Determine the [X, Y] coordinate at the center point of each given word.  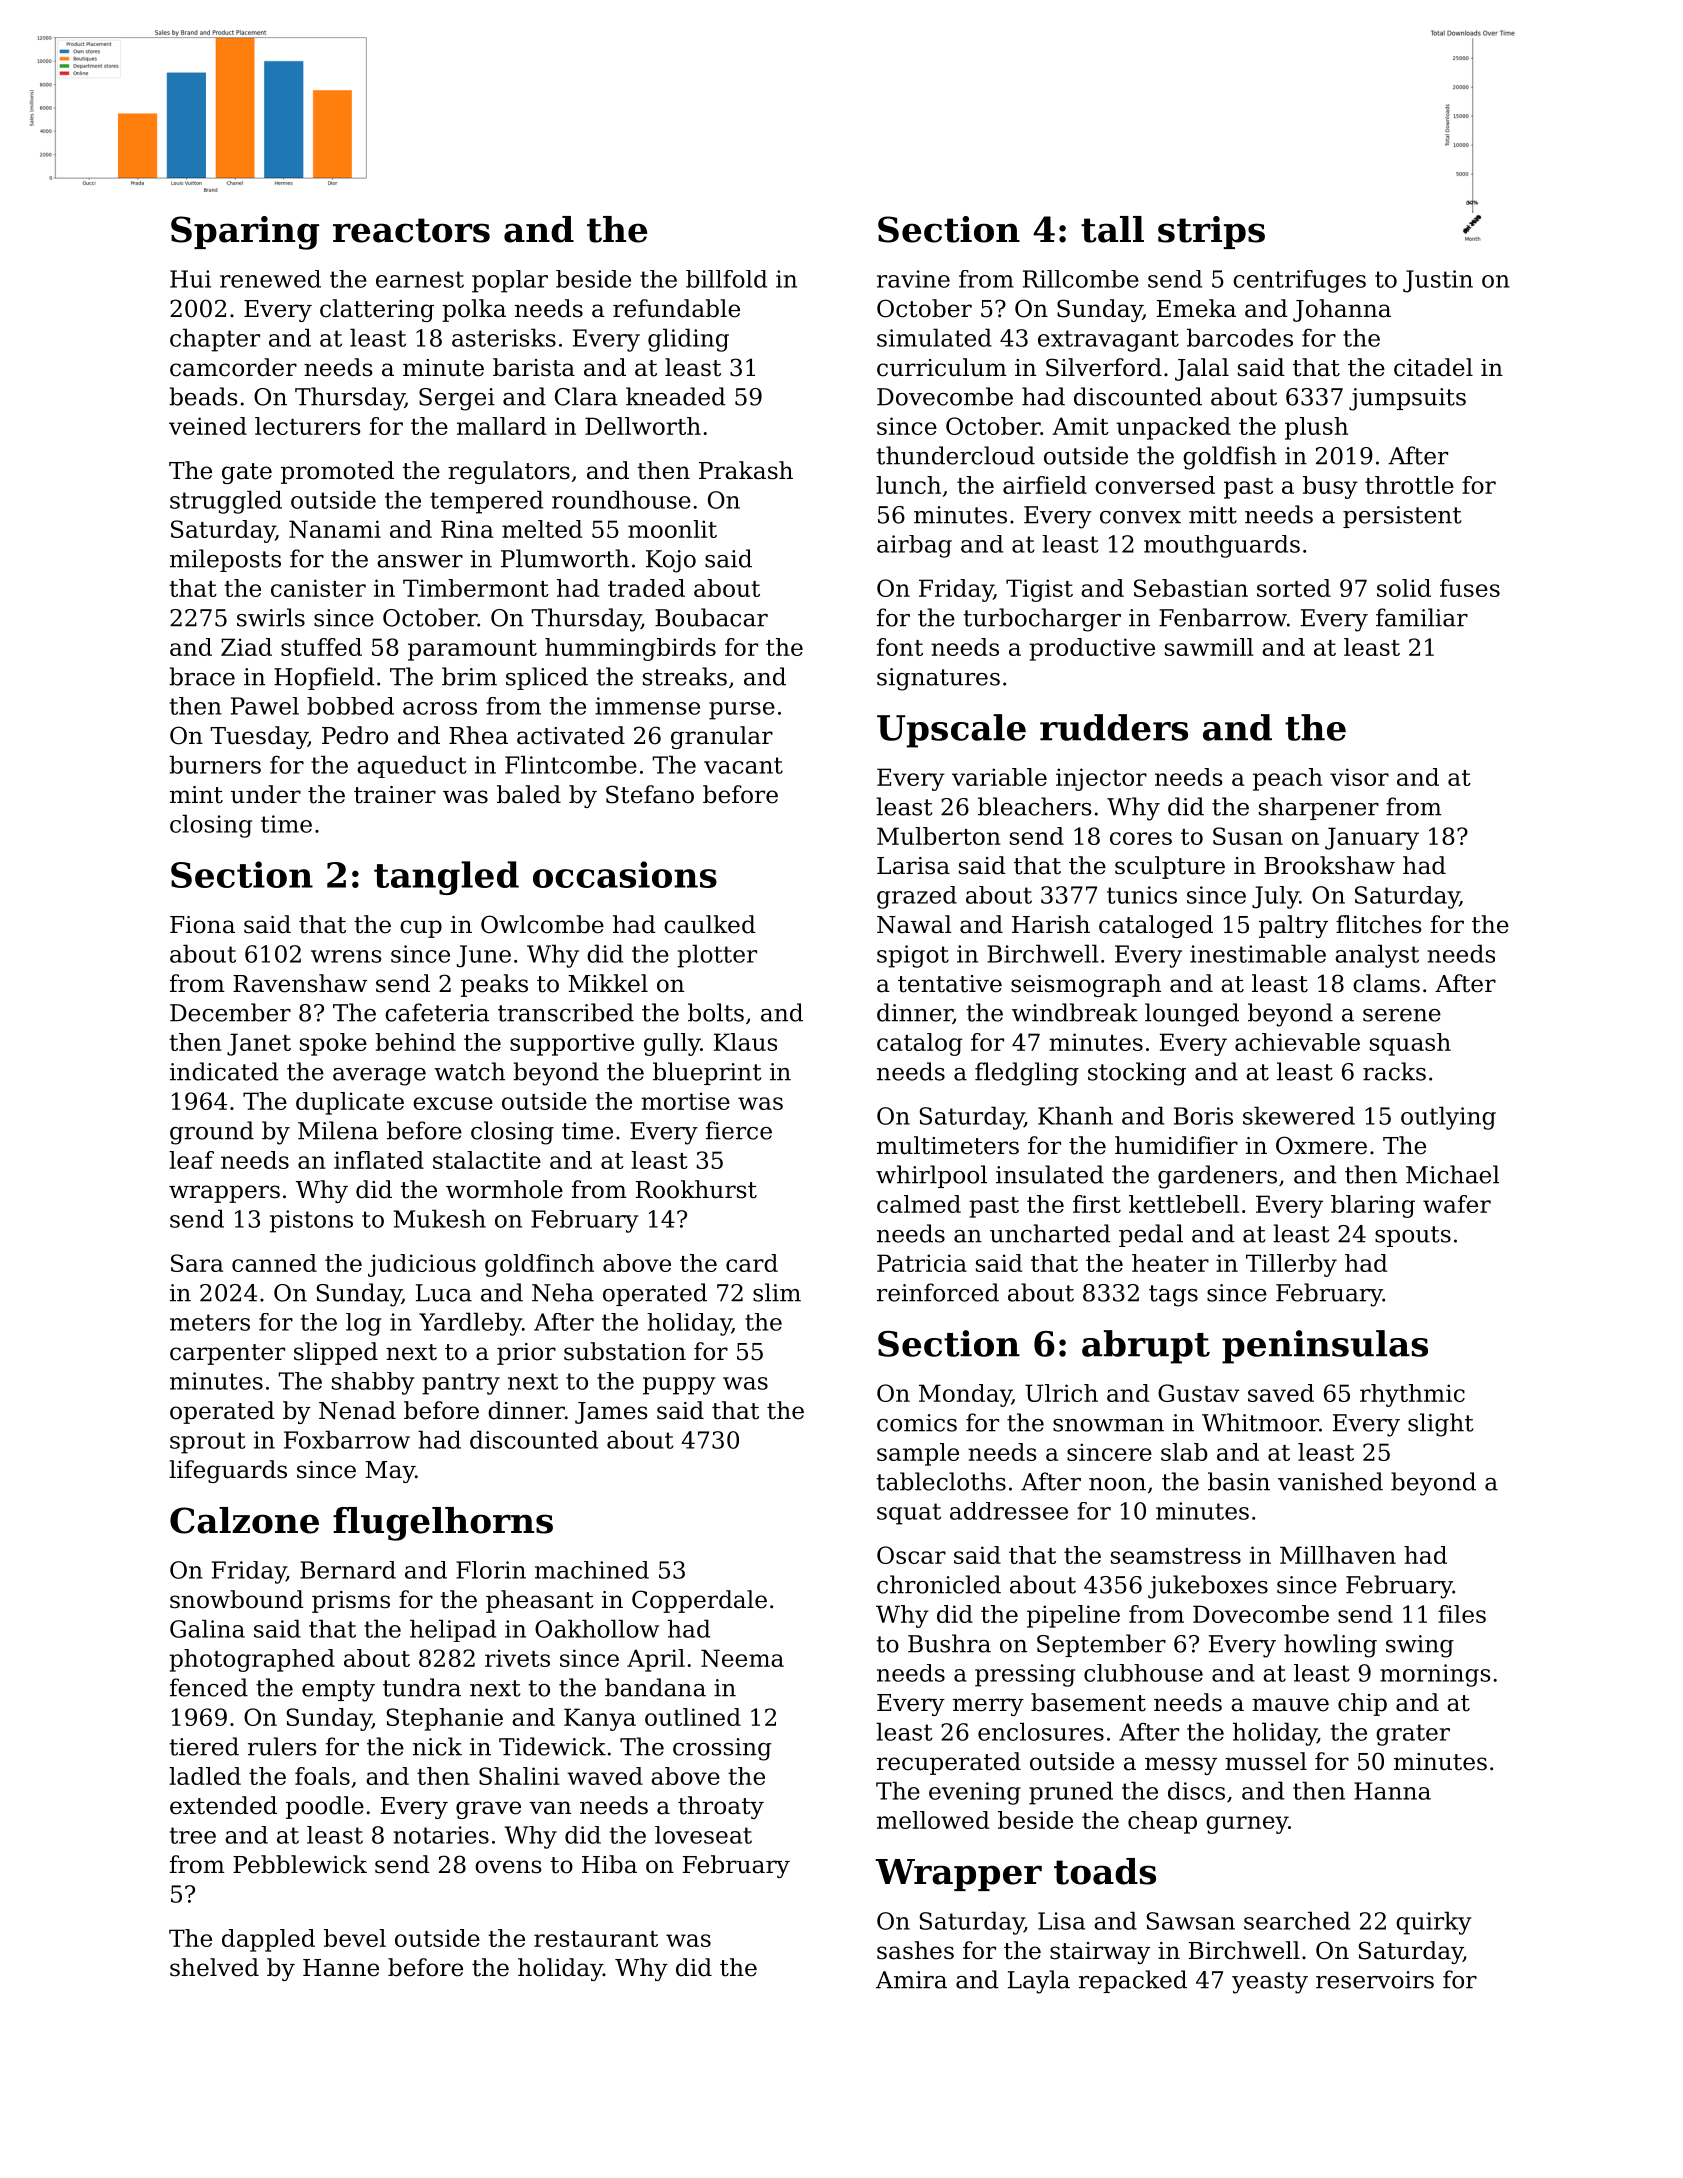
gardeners [1217, 1177]
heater [1170, 1263]
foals [322, 1776]
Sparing [245, 233]
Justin [1438, 281]
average [379, 1077]
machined [592, 1570]
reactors [411, 230]
